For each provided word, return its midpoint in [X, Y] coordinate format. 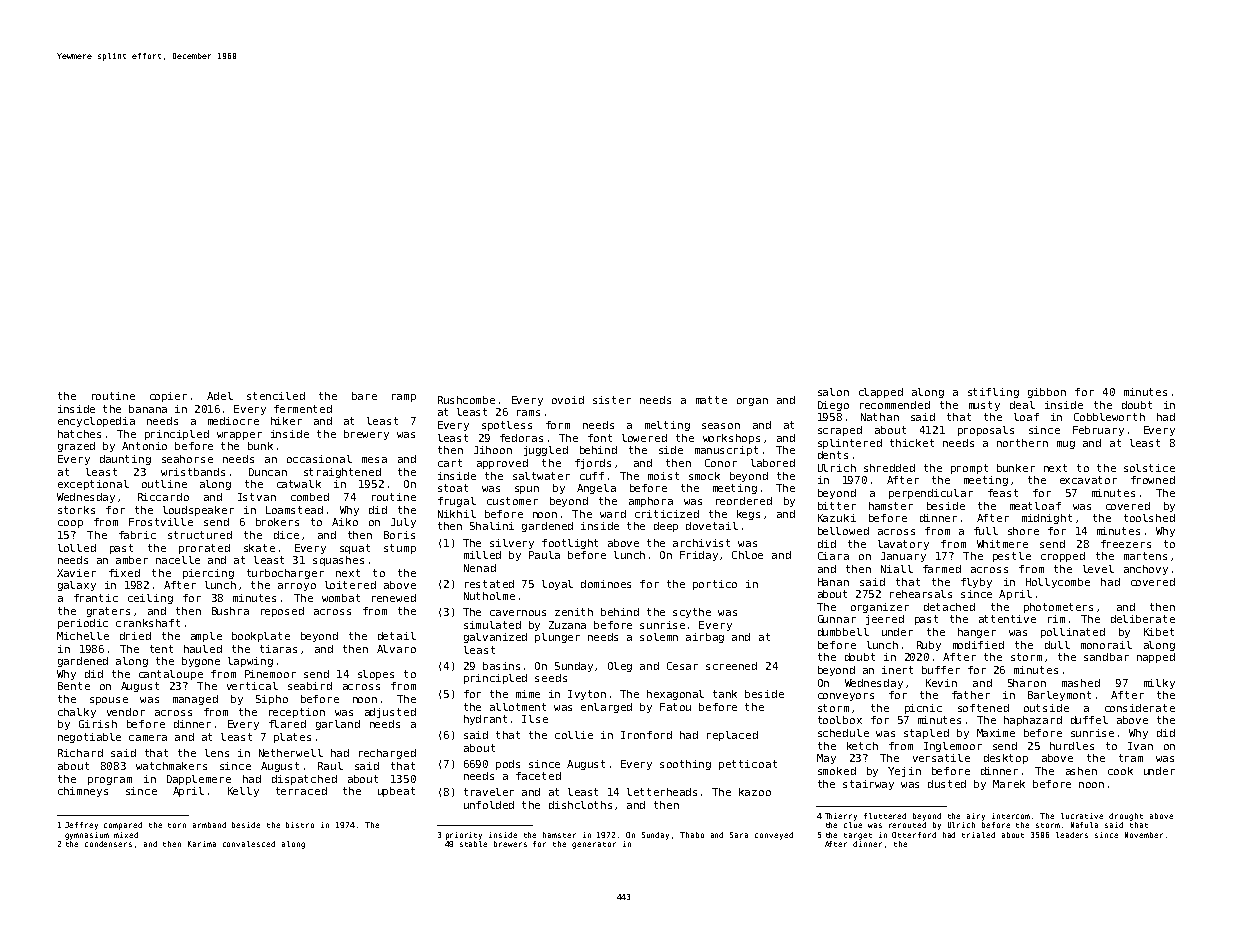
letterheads [662, 792]
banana [148, 409]
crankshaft [148, 623]
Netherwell [291, 753]
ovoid [568, 400]
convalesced [249, 844]
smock [704, 476]
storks [76, 510]
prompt [969, 469]
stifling [993, 393]
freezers [1126, 544]
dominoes [606, 584]
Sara [739, 835]
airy [976, 817]
